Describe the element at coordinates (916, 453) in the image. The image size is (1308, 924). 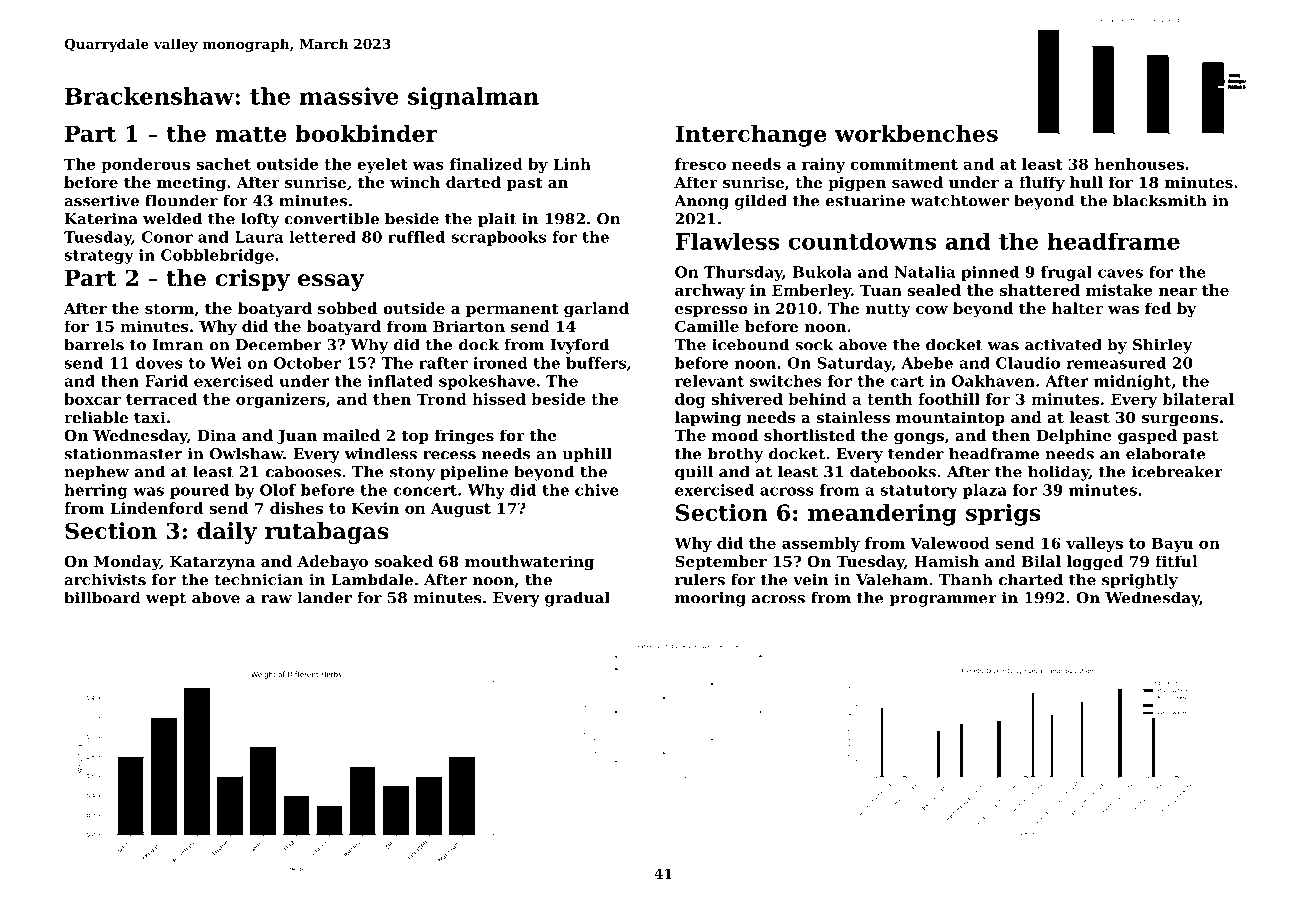
I see `tender` at that location.
